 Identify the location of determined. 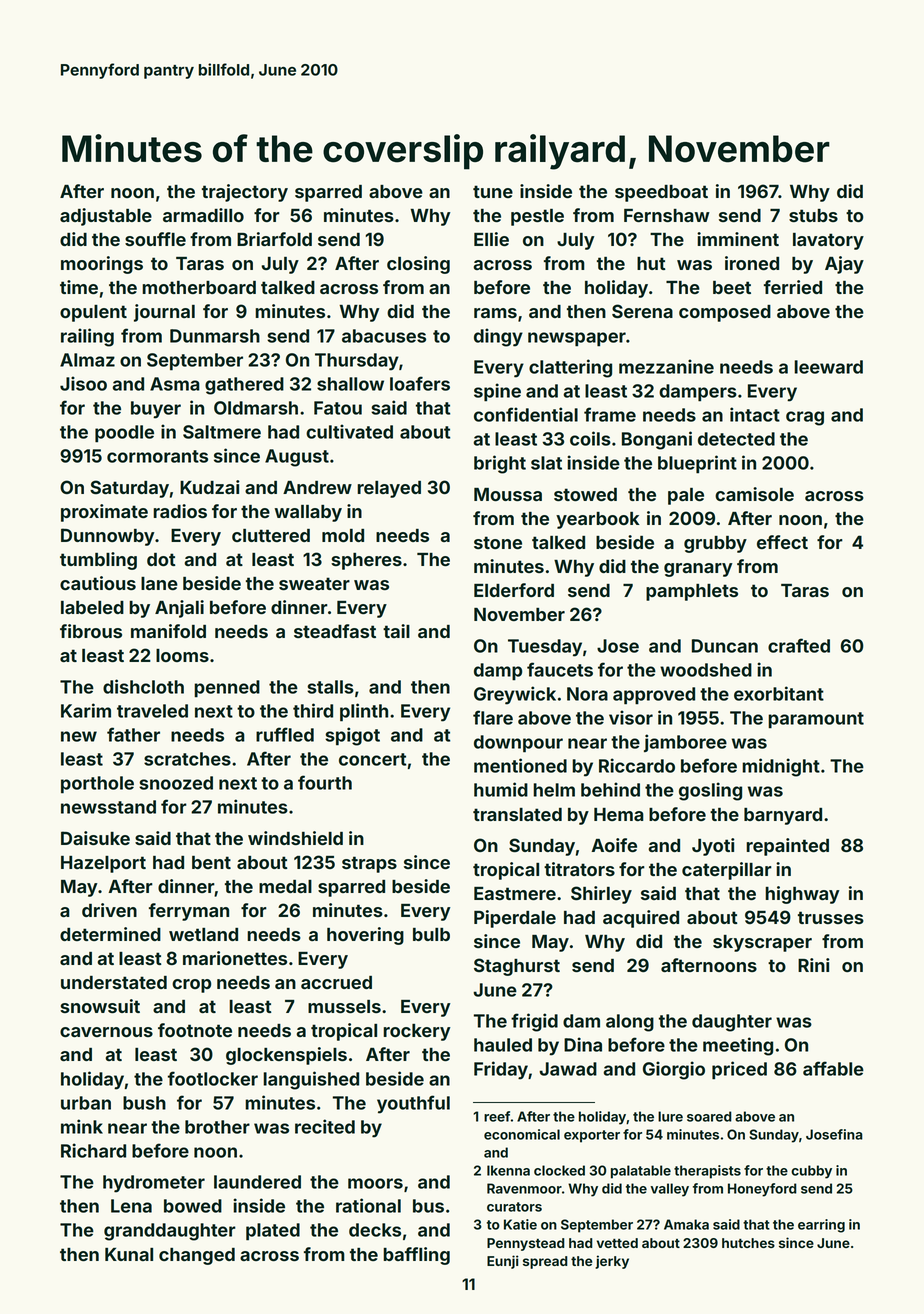
(110, 934).
